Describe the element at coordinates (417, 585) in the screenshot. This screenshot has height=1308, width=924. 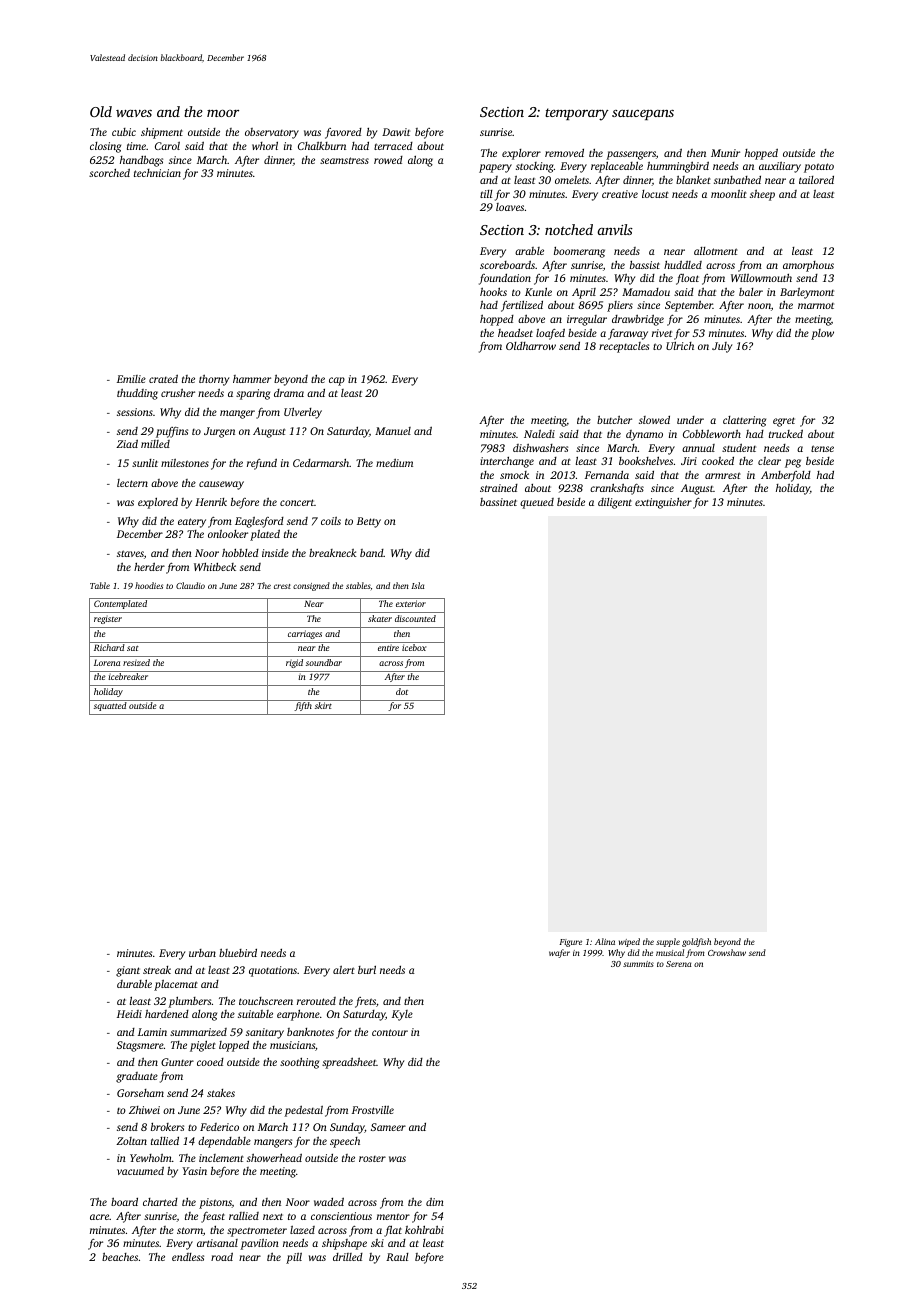
I see `Isla` at that location.
